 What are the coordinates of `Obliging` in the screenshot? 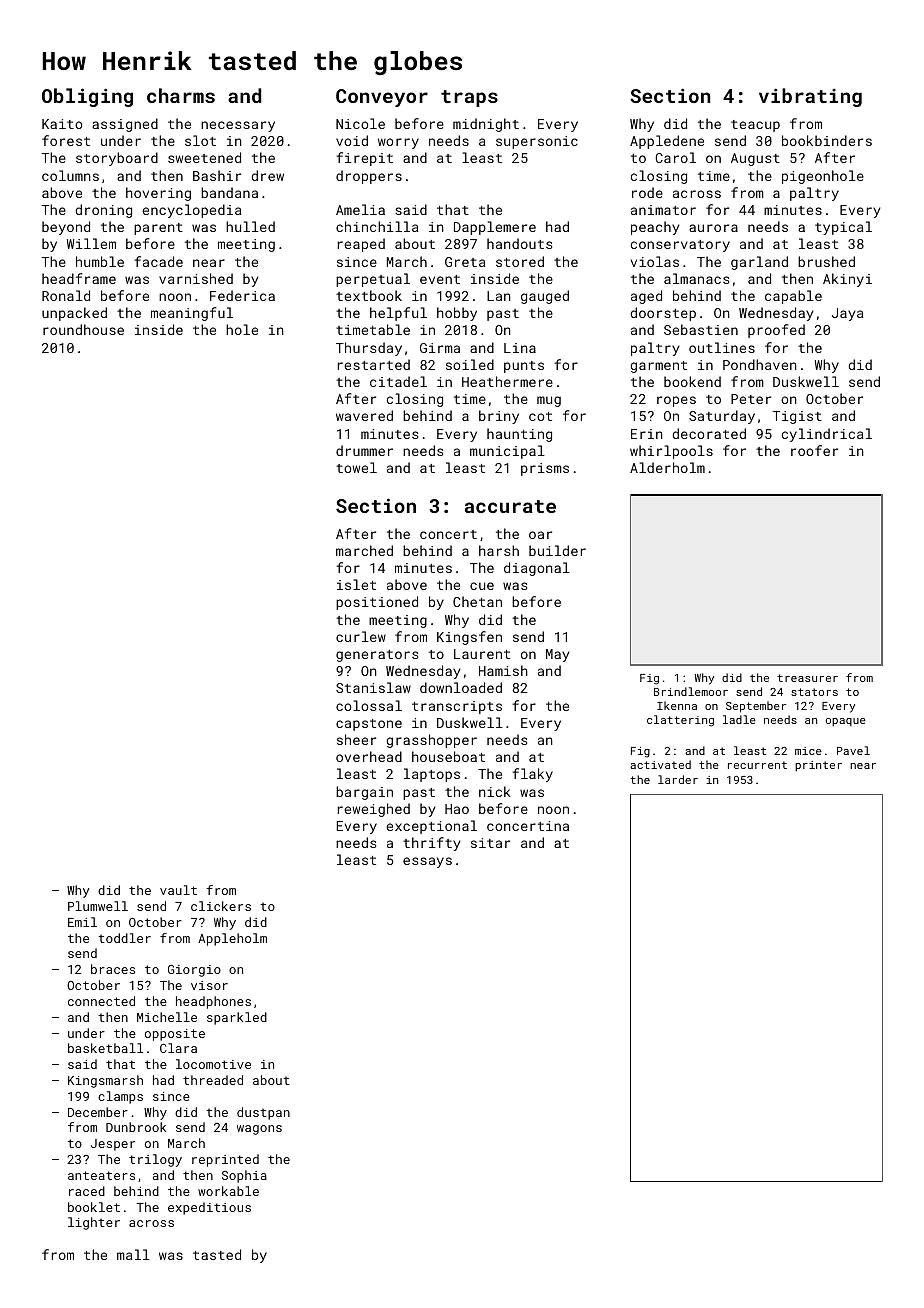 It's located at (87, 97).
